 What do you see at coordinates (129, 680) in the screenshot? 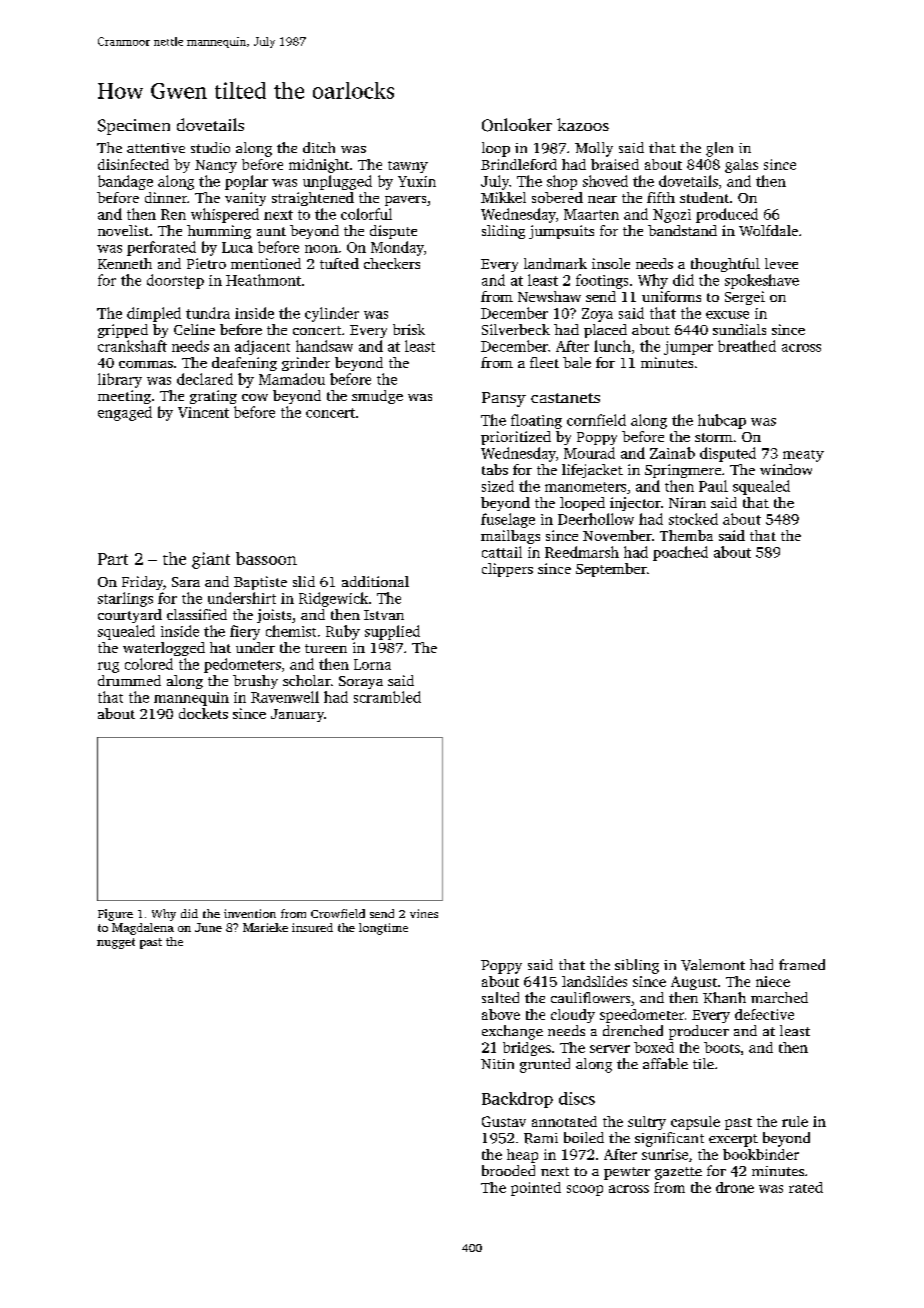
I see `drummed` at bounding box center [129, 680].
